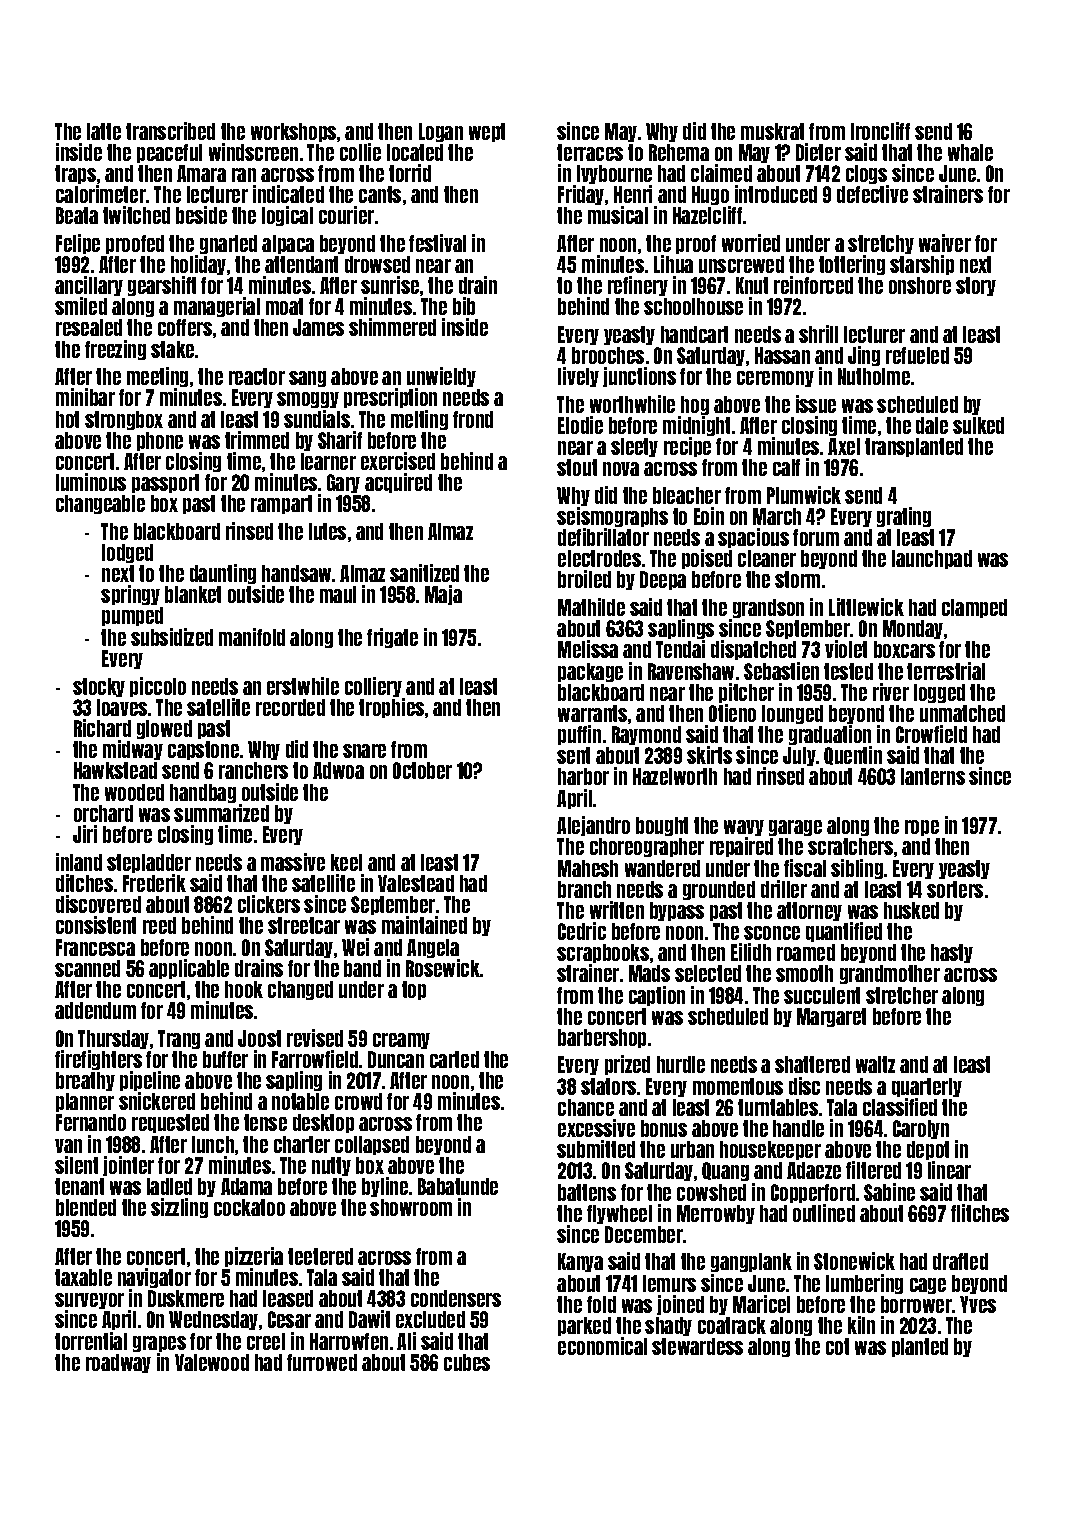  What do you see at coordinates (269, 904) in the image?
I see `clickers` at bounding box center [269, 904].
